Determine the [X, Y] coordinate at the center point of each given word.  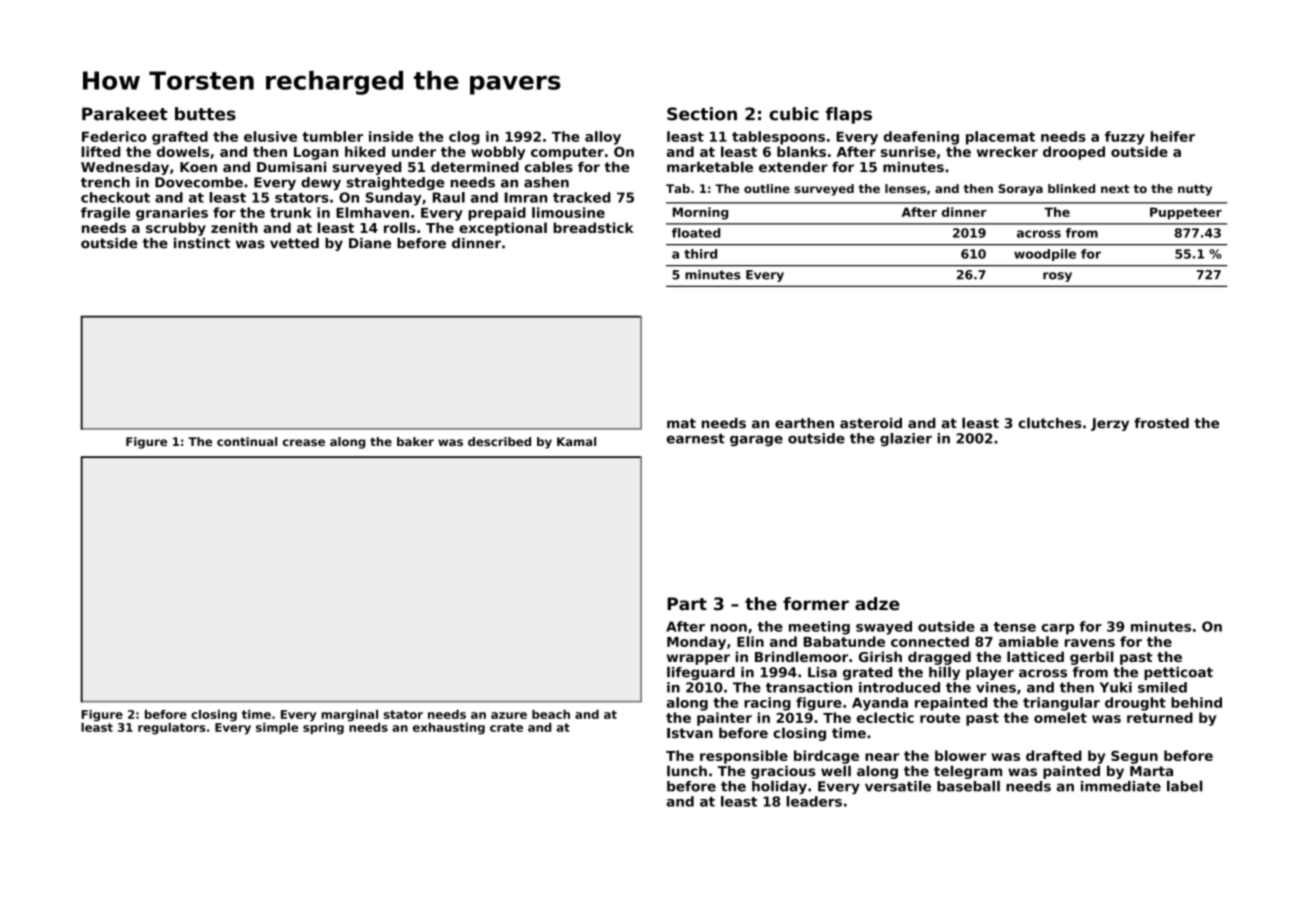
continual [247, 441]
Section [702, 114]
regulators [172, 729]
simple [277, 728]
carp [1057, 629]
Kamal [576, 441]
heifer [1173, 136]
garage [756, 441]
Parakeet [125, 114]
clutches [1049, 423]
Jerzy [1110, 424]
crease [304, 442]
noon [729, 628]
